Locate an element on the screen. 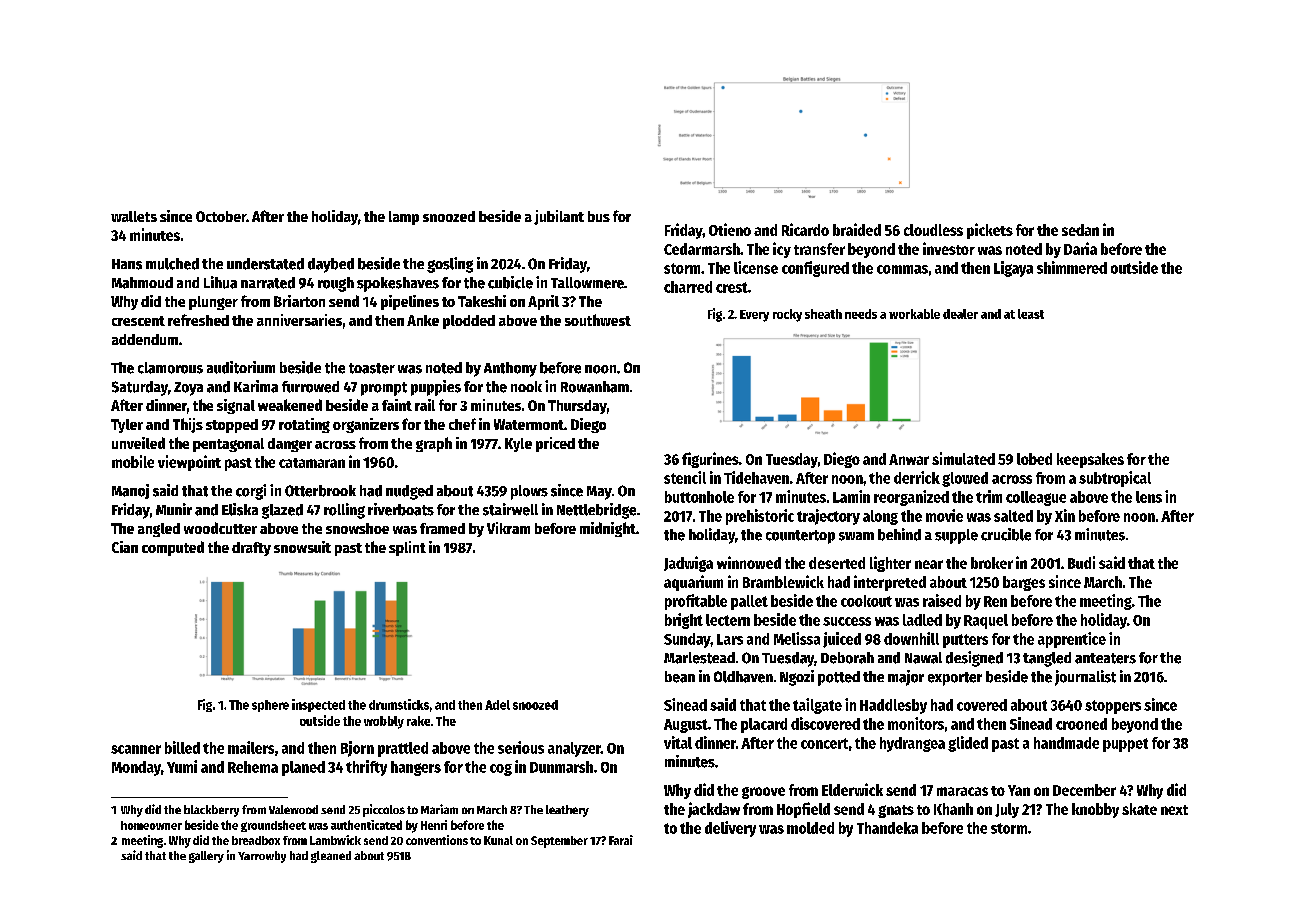 Image resolution: width=1308 pixels, height=924 pixels. icy is located at coordinates (782, 250).
